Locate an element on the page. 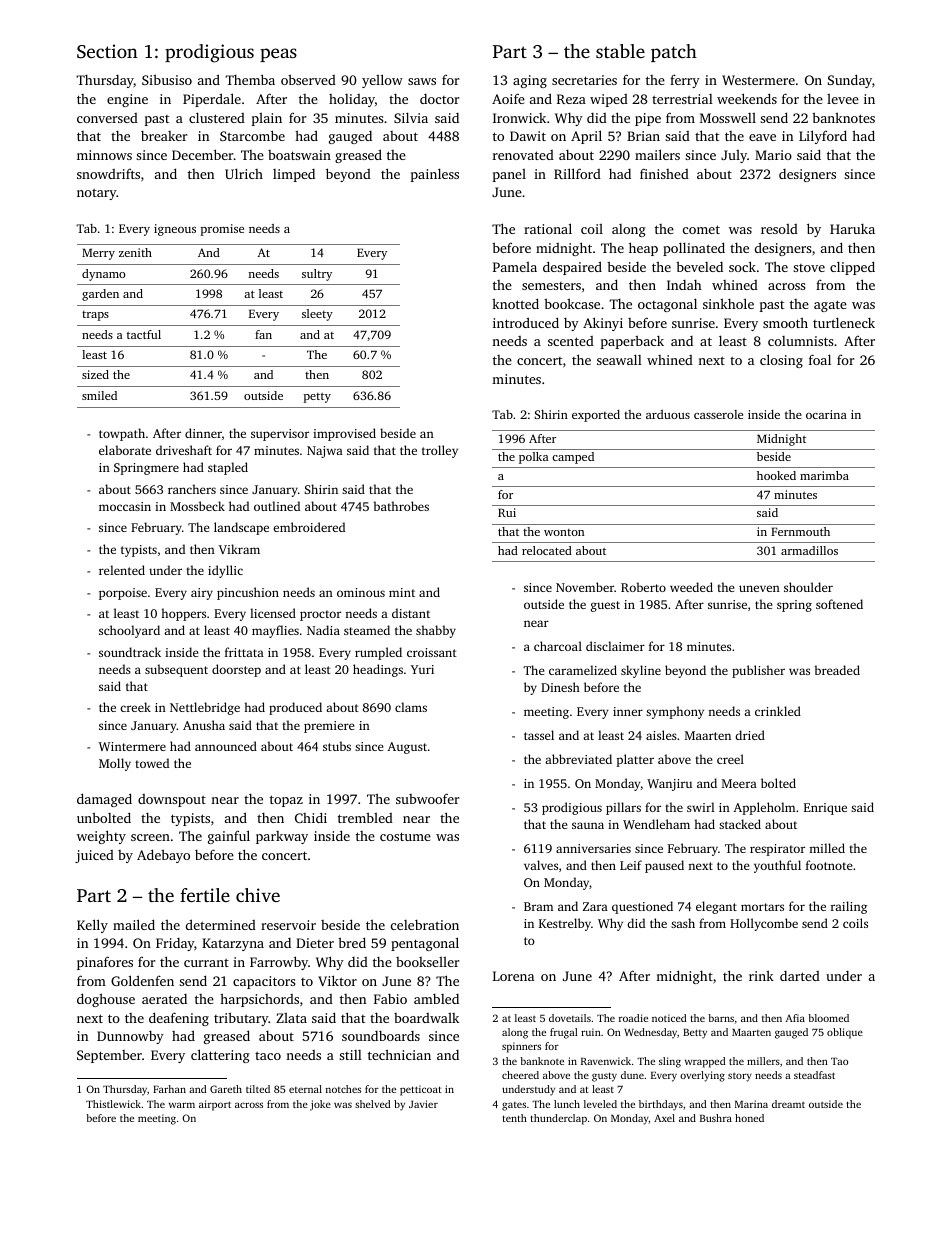 The height and width of the page is (1233, 952). peas is located at coordinates (278, 55).
